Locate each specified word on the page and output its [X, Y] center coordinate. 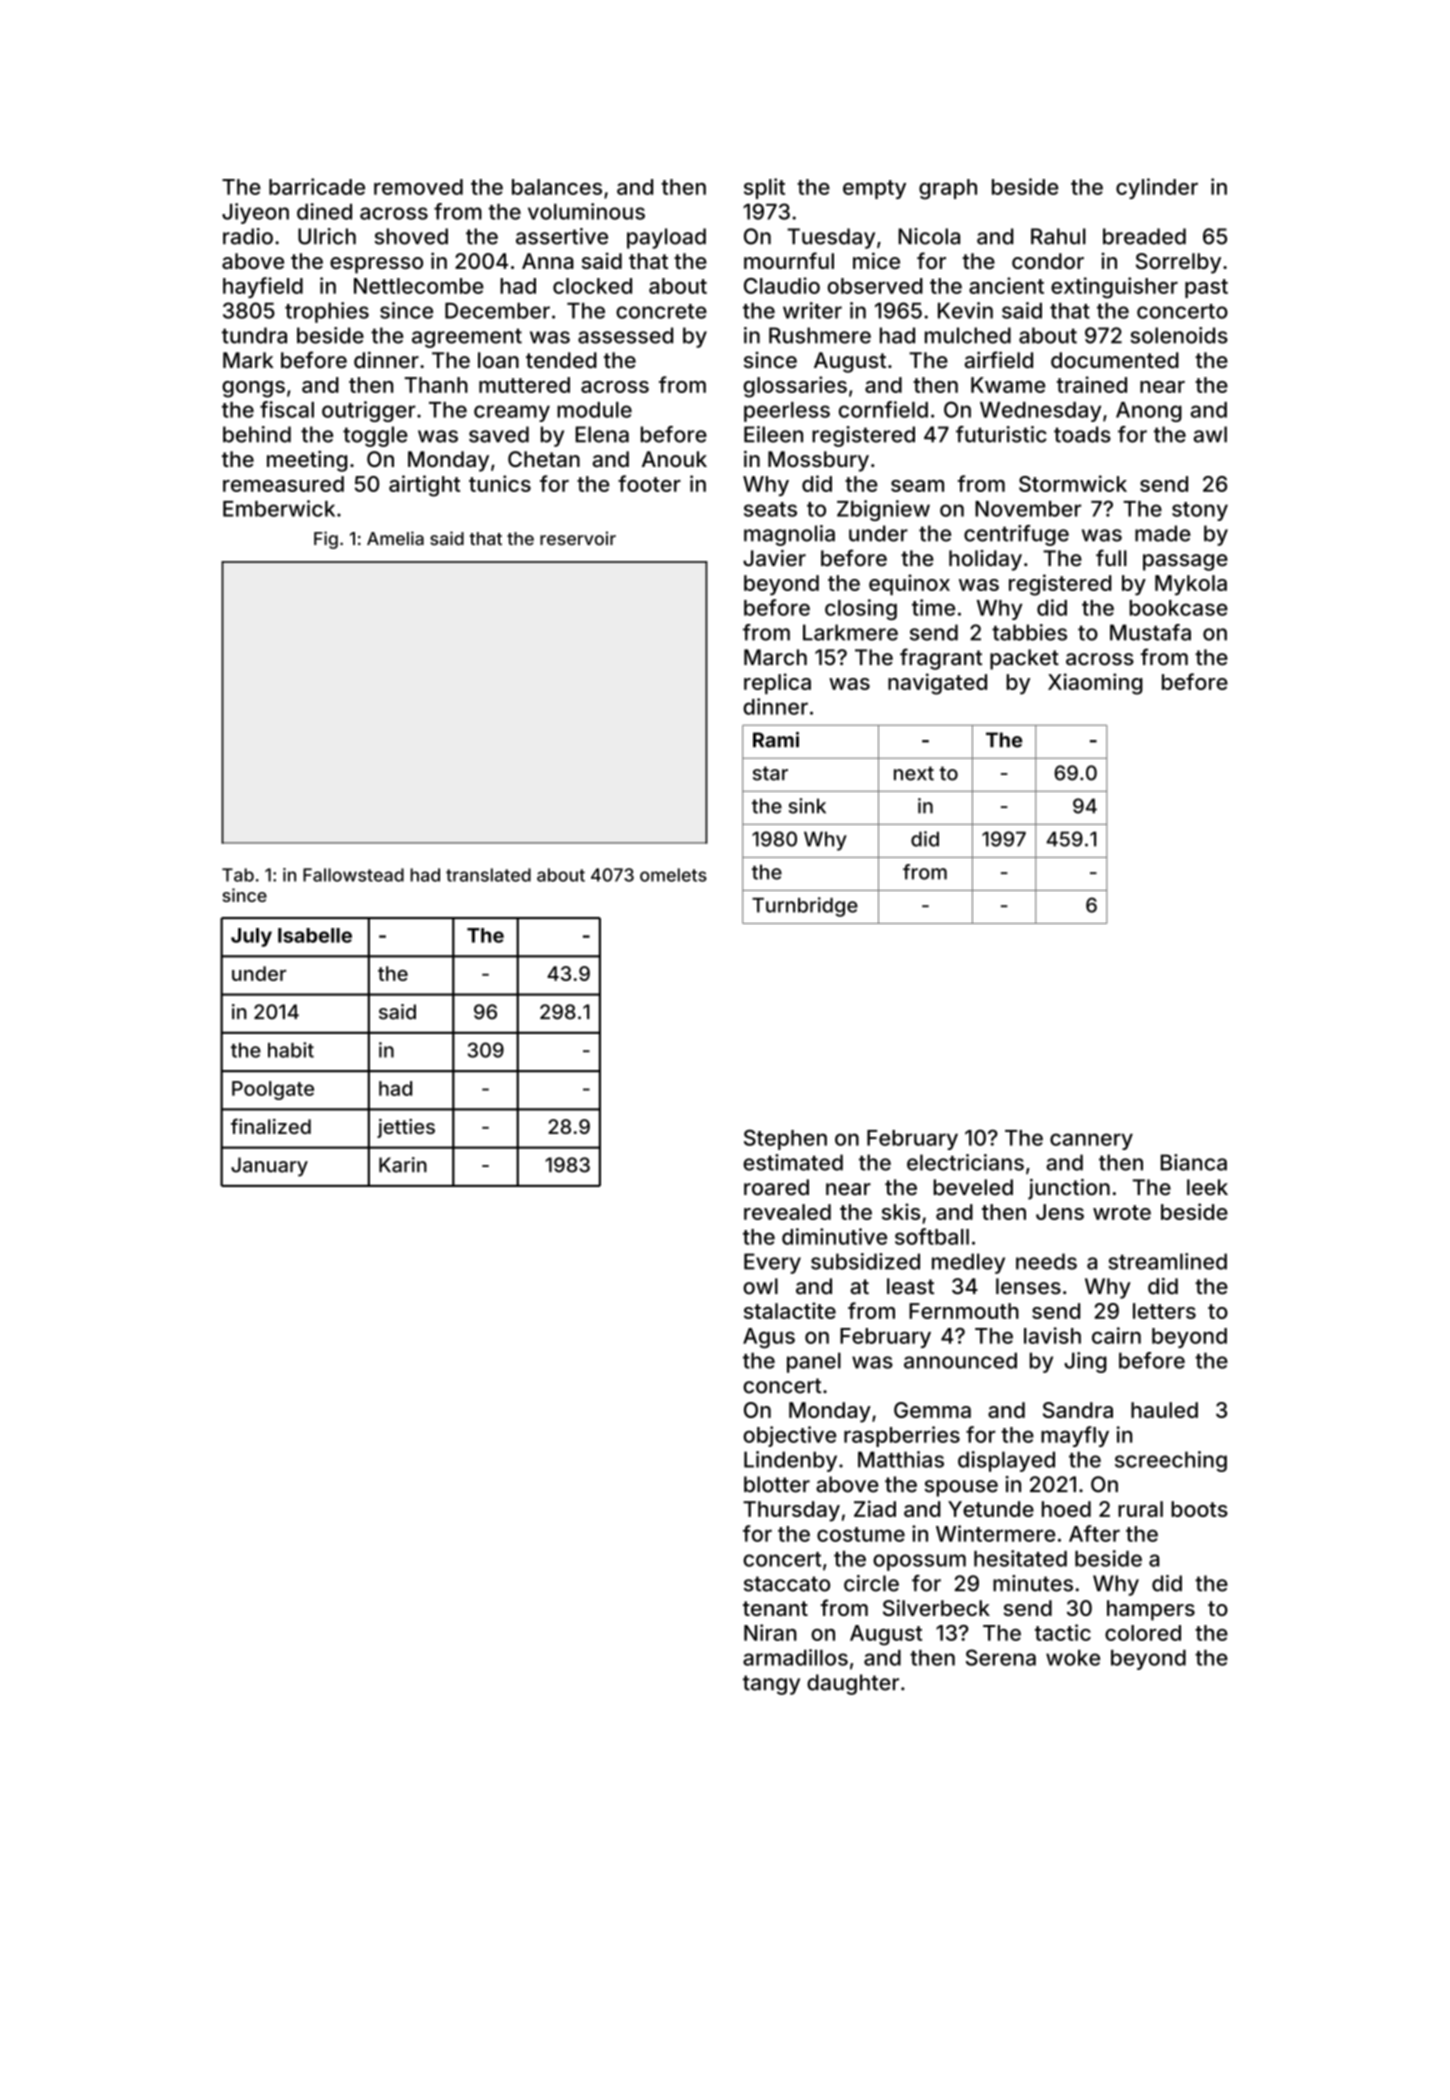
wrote [1122, 1212]
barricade [317, 186]
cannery [1091, 1141]
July [251, 937]
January [269, 1167]
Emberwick [279, 508]
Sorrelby [1178, 263]
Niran [770, 1632]
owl [760, 1286]
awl [1210, 434]
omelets [673, 875]
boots [1199, 1509]
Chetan [544, 459]
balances [557, 187]
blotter [777, 1484]
